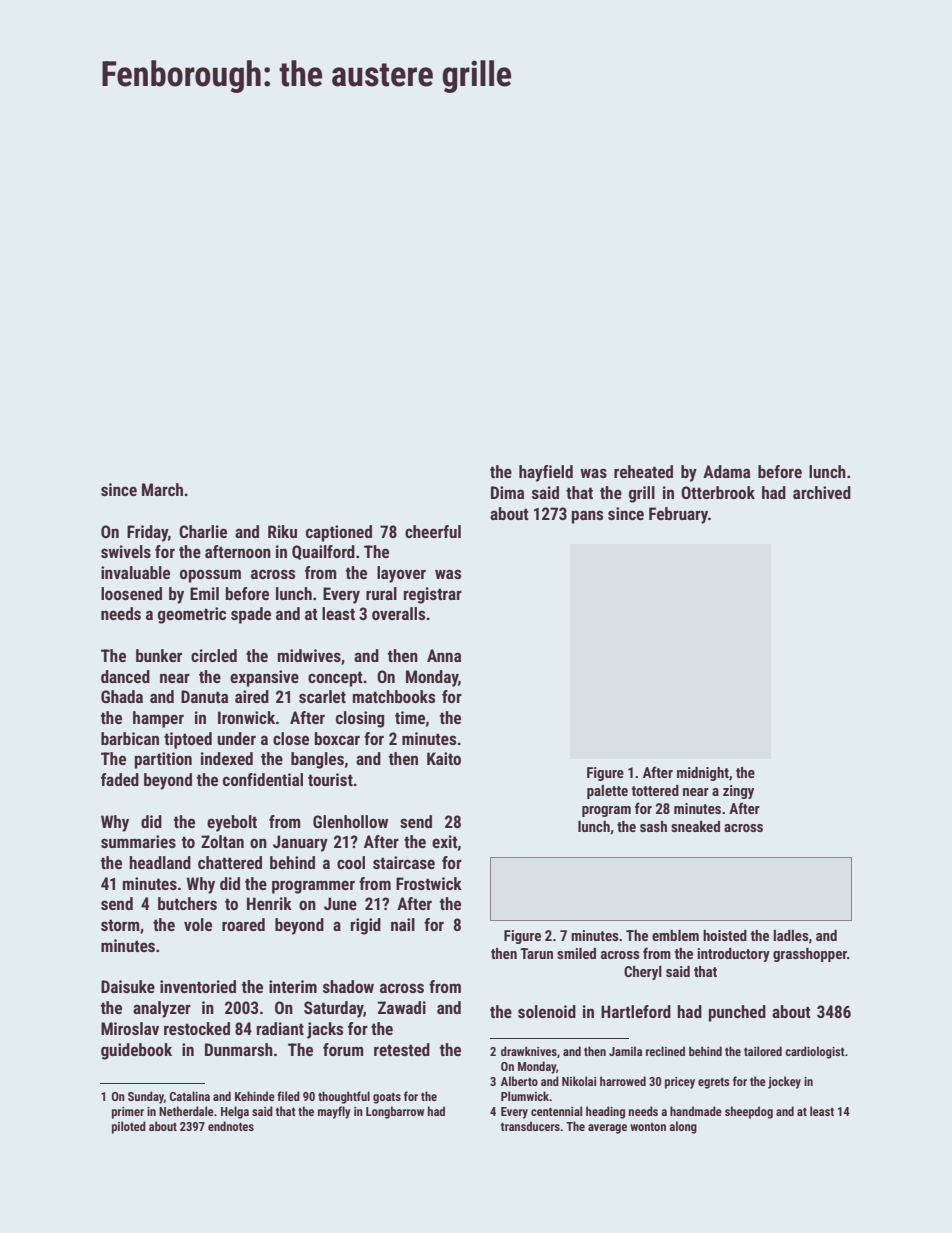  I want to click on grasshopper, so click(810, 955).
